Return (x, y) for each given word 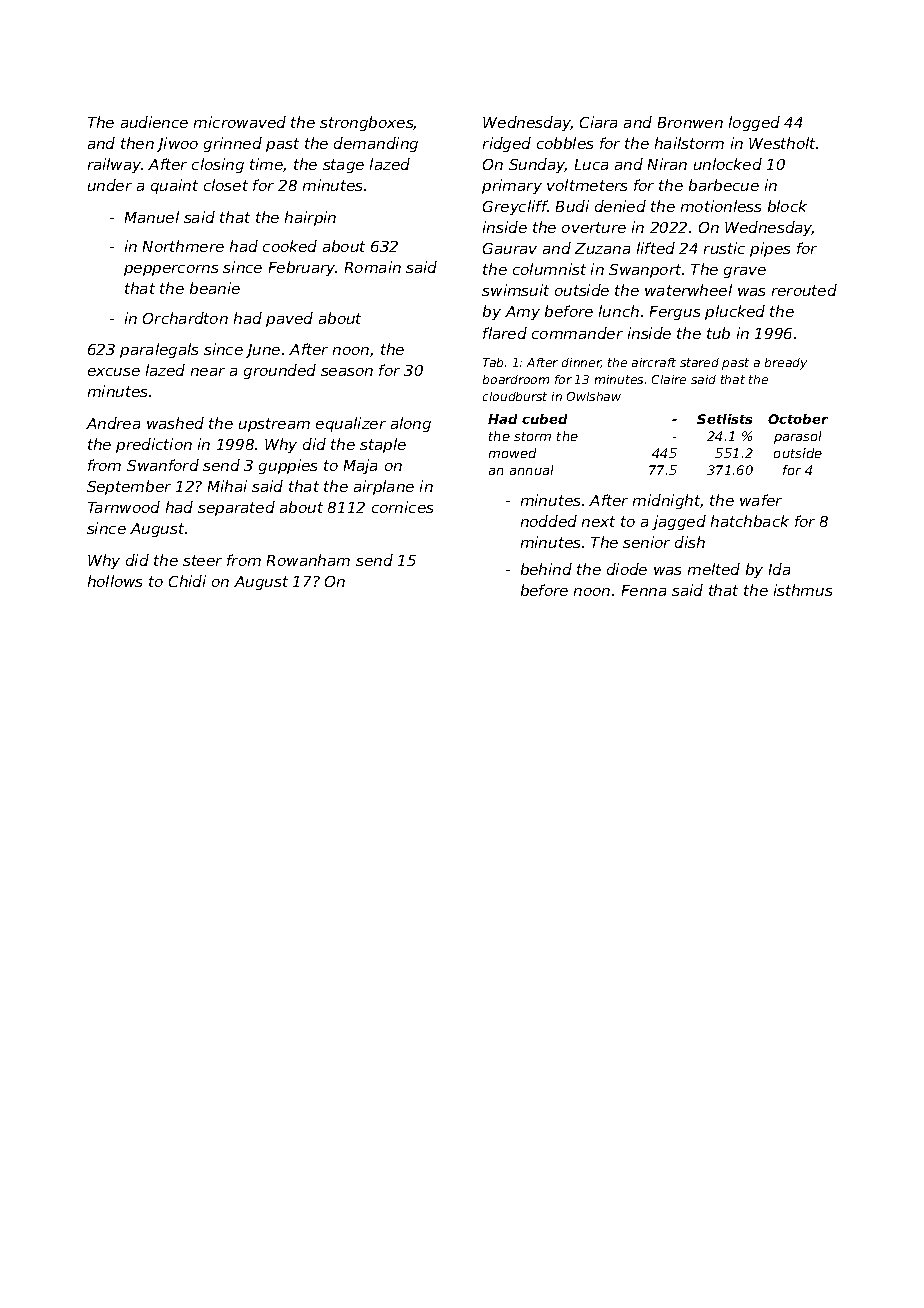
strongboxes (367, 123)
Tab (493, 362)
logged (754, 123)
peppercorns (171, 270)
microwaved (240, 122)
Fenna (644, 590)
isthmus (803, 590)
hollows (115, 581)
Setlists (724, 419)
